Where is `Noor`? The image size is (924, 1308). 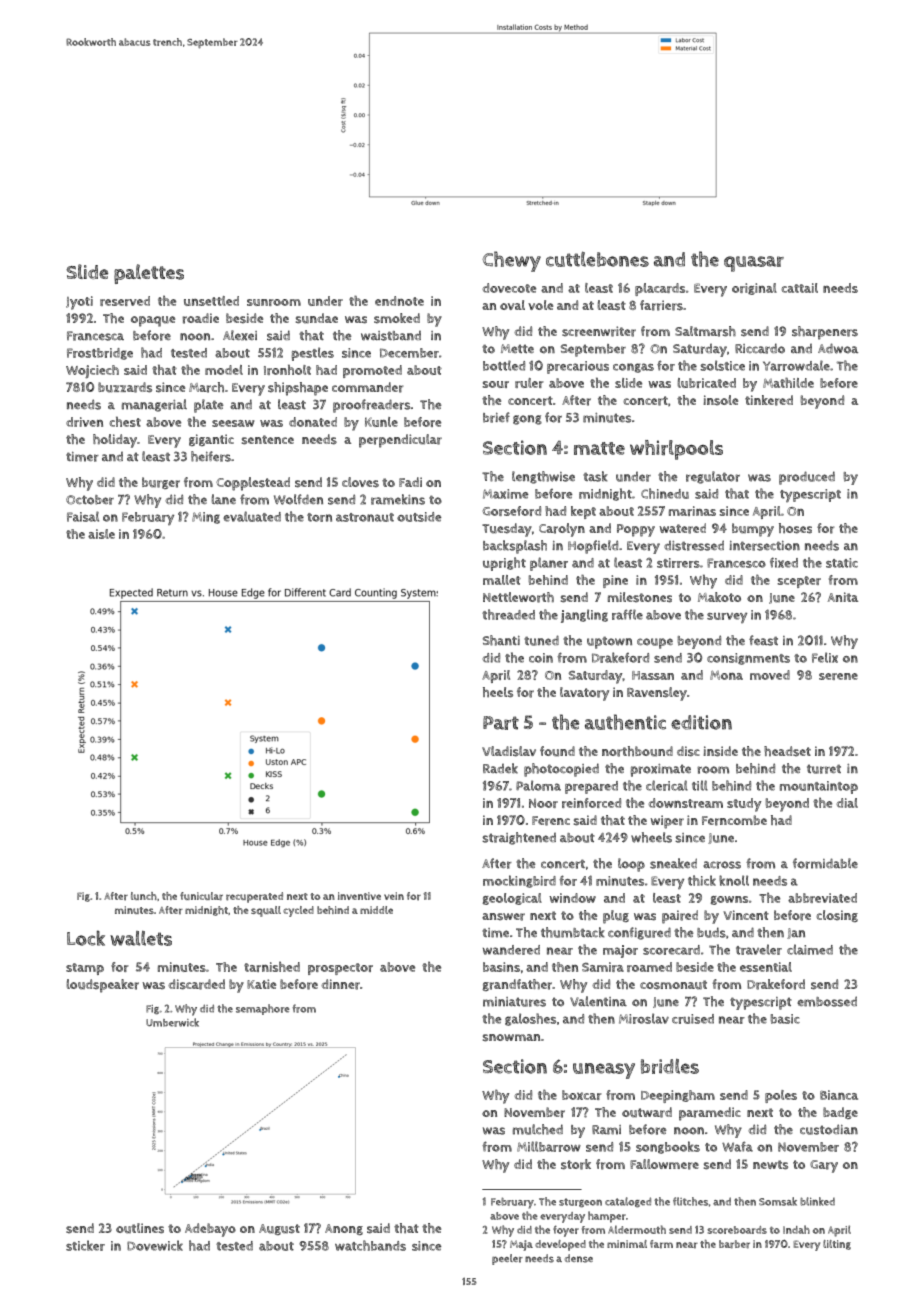 Noor is located at coordinates (543, 803).
